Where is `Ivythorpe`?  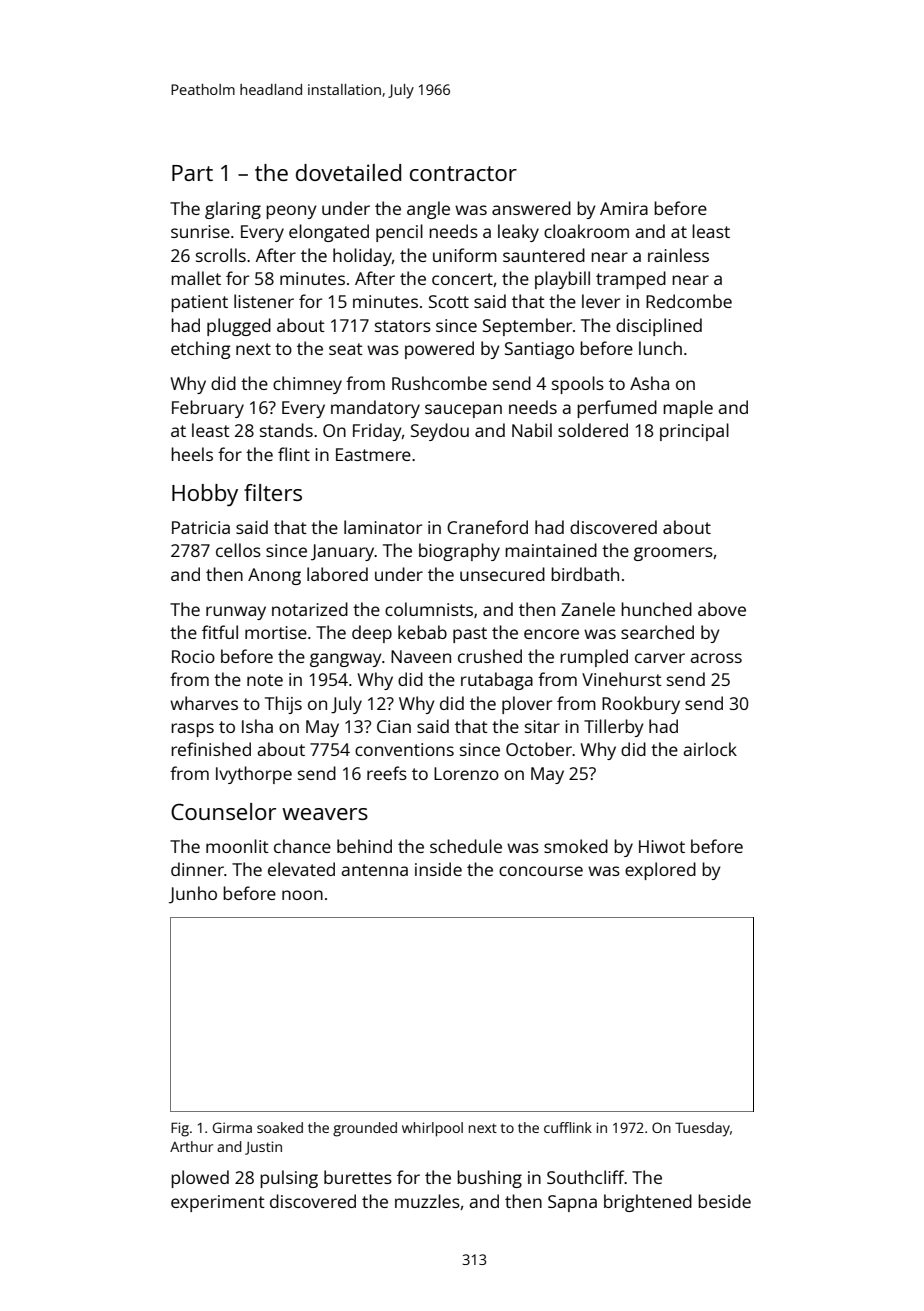 Ivythorpe is located at coordinates (254, 775).
